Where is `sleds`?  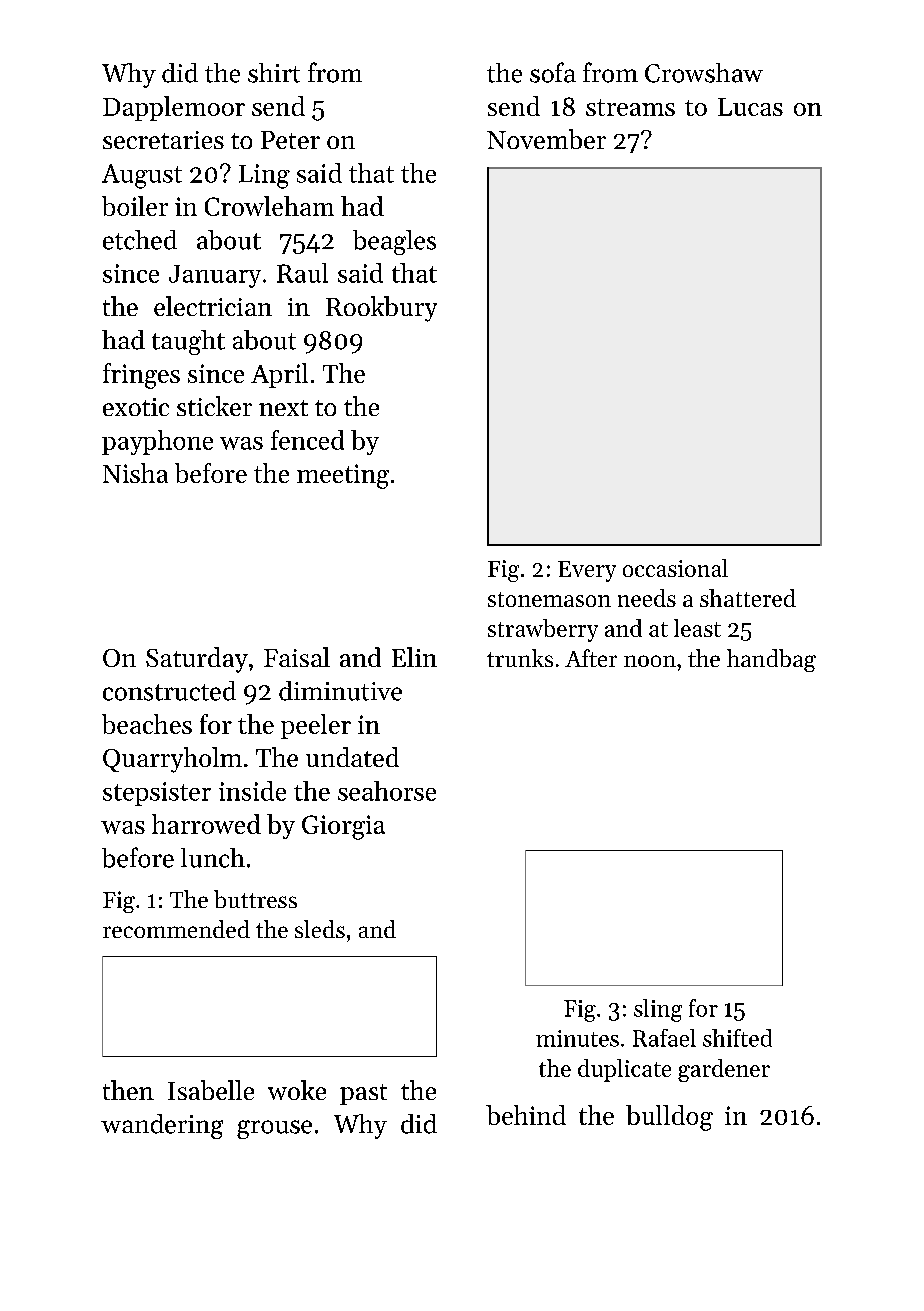 sleds is located at coordinates (320, 929).
